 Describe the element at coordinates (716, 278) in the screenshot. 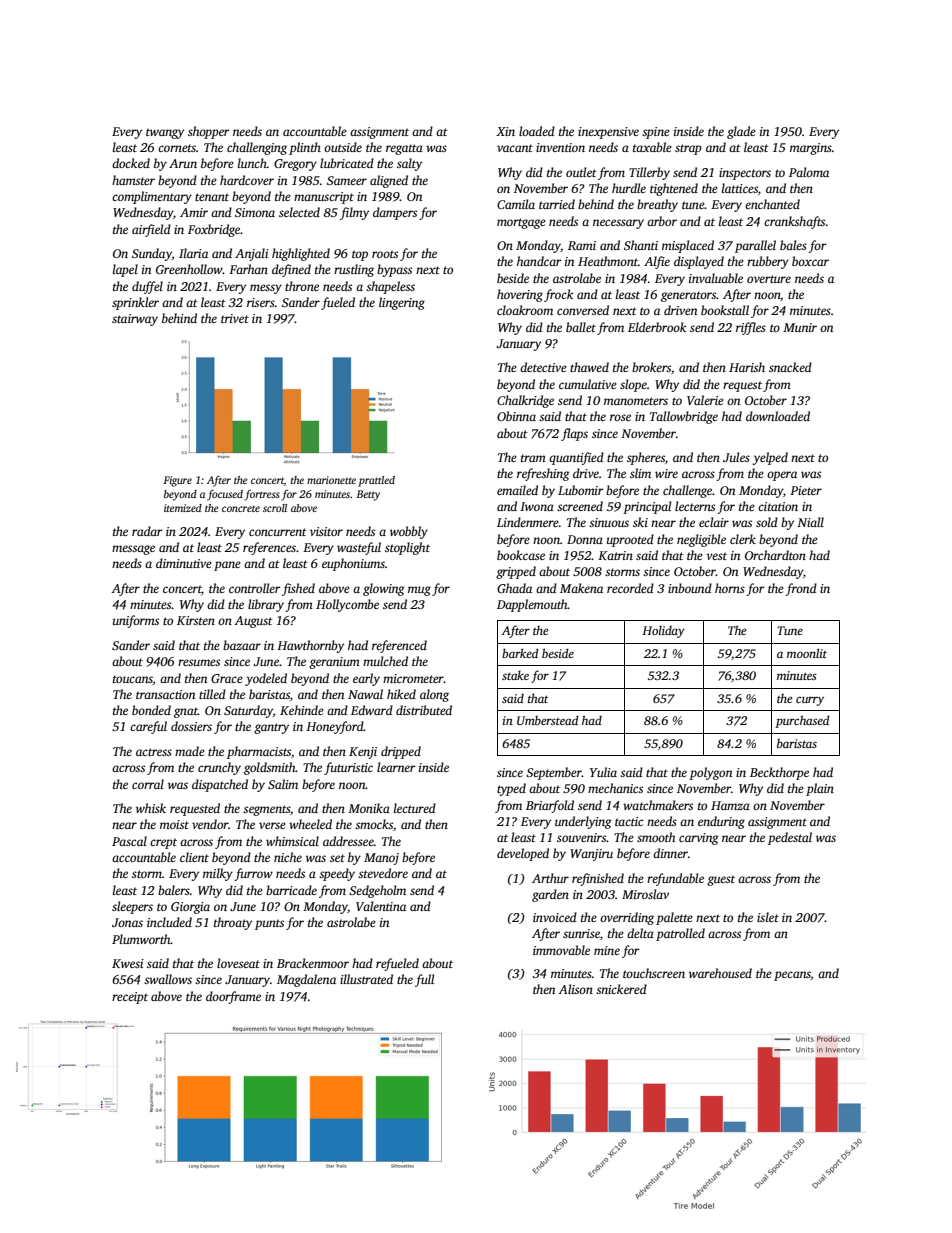

I see `invaluable` at that location.
